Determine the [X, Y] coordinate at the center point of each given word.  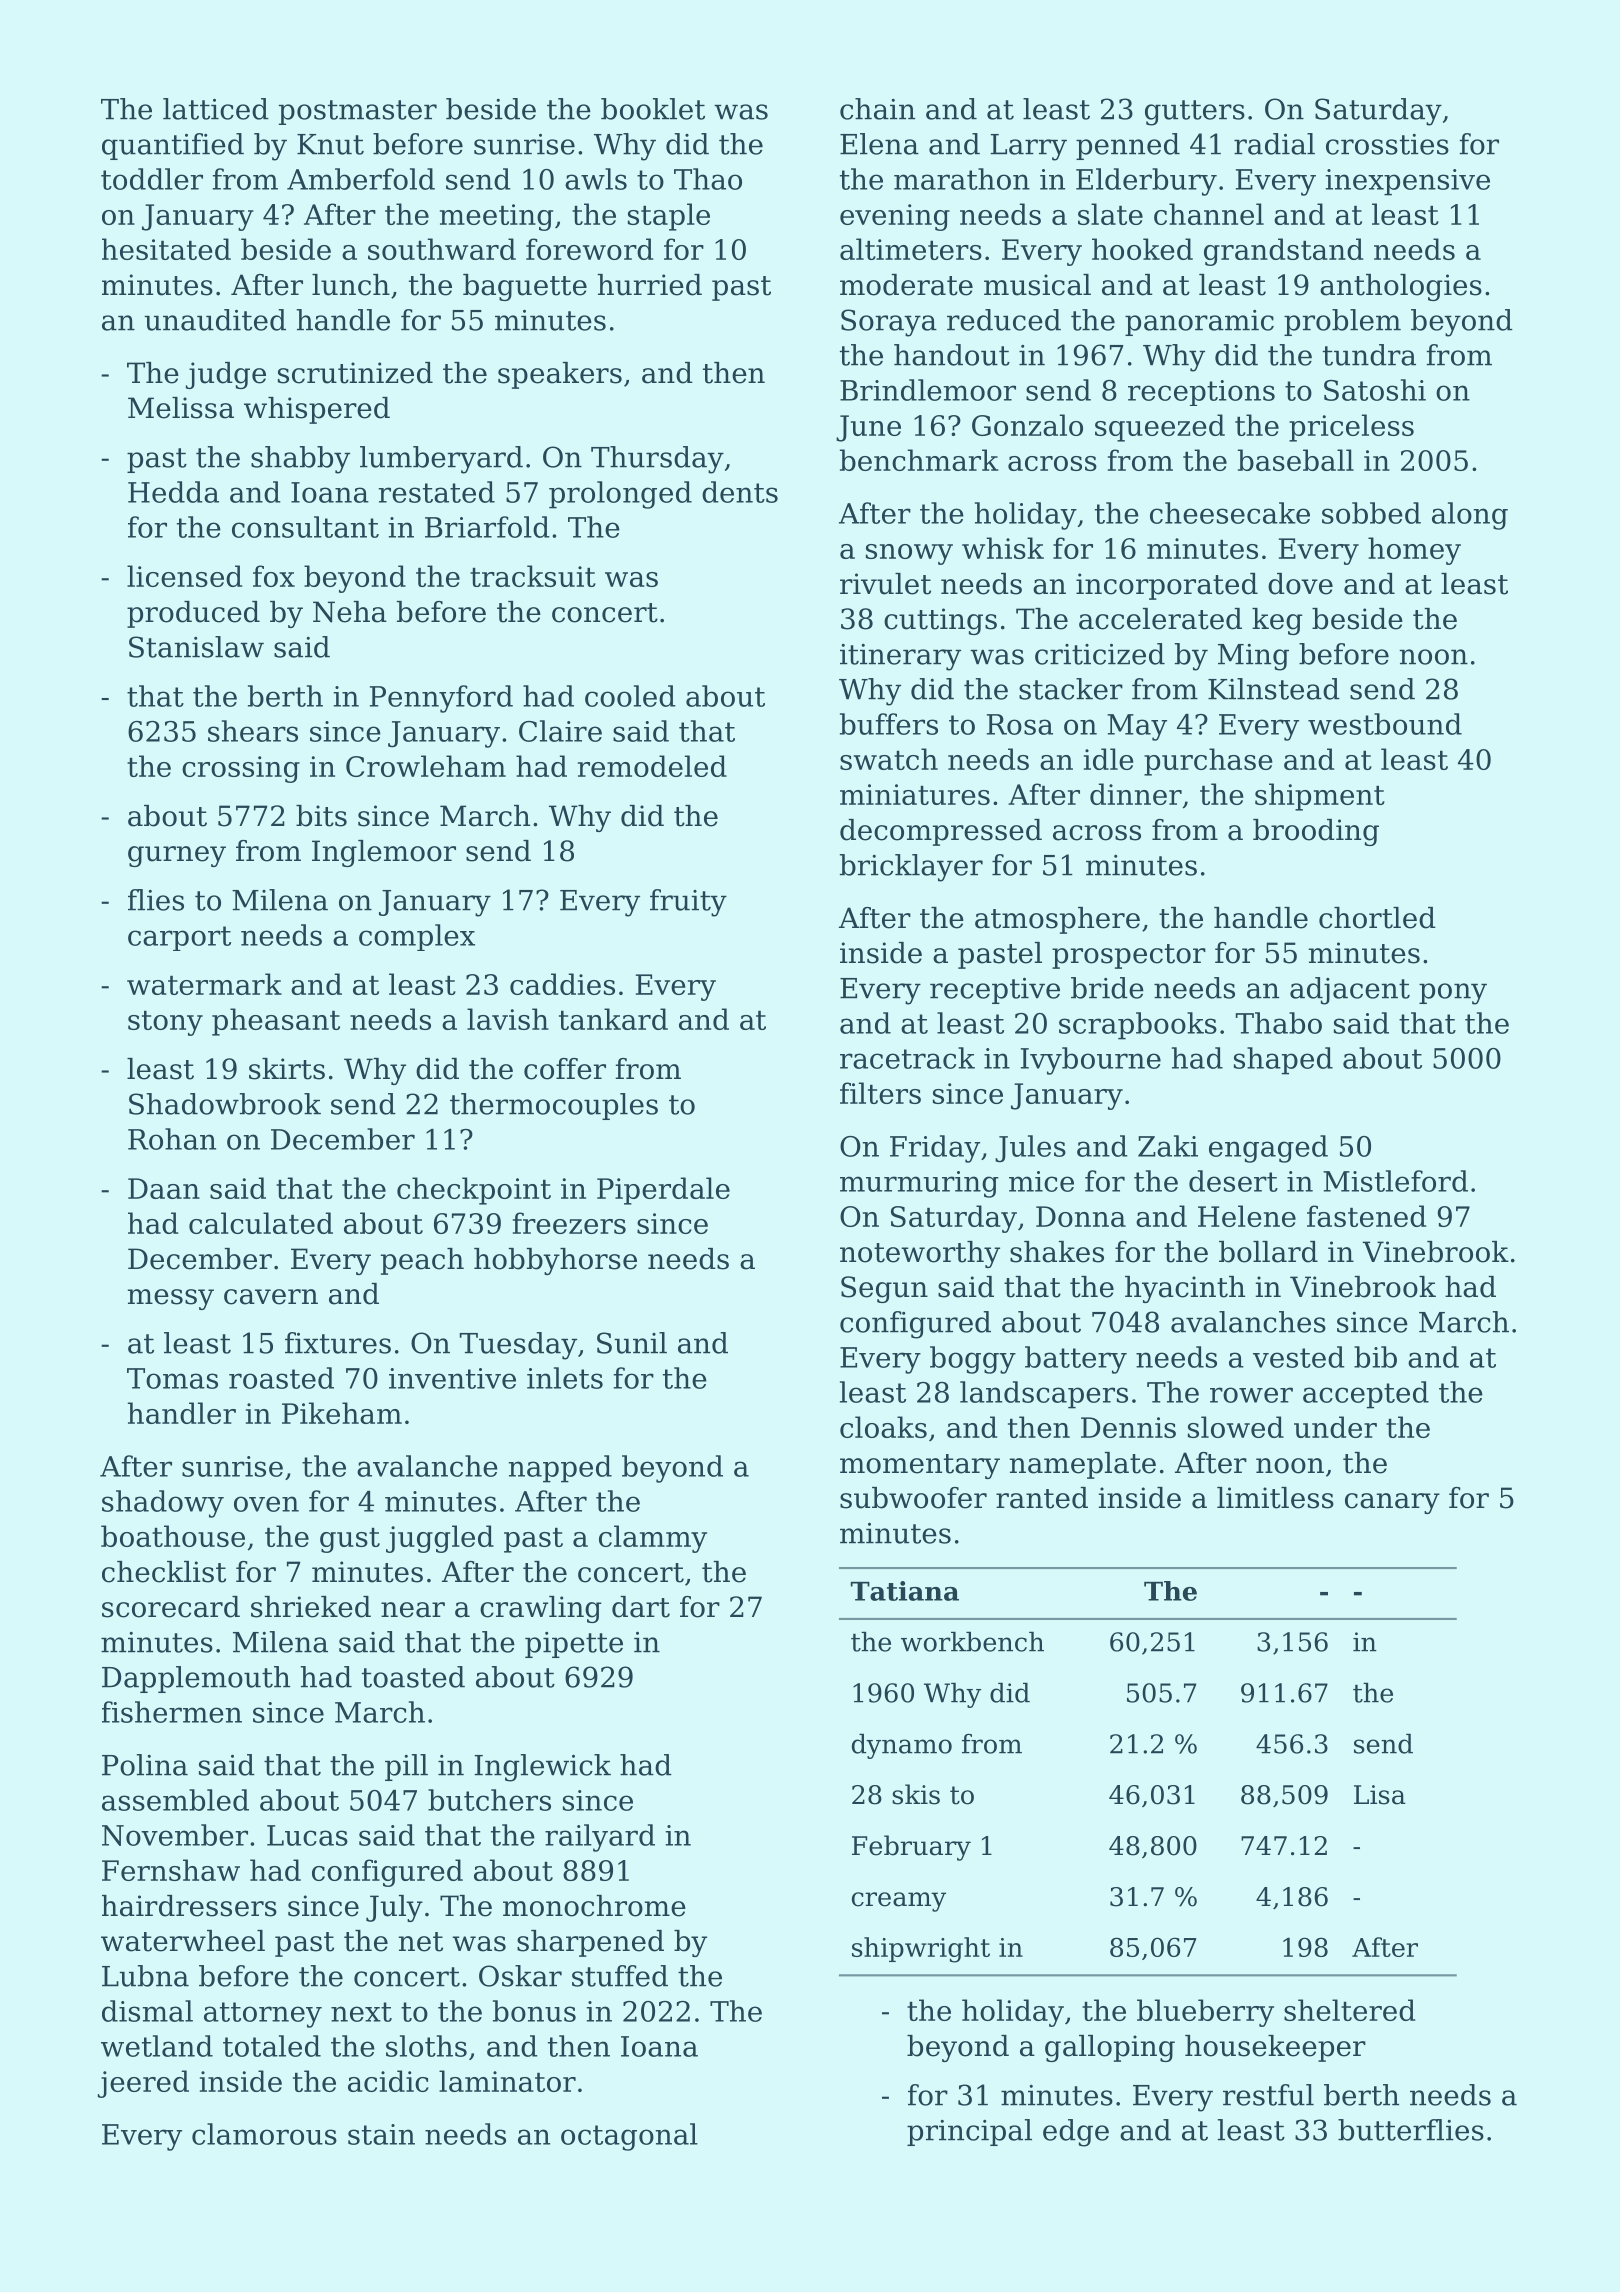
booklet [653, 109]
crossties [1387, 144]
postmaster [358, 112]
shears [253, 731]
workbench [972, 1642]
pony [1453, 994]
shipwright [921, 1950]
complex [417, 937]
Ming [1253, 657]
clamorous [264, 2134]
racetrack [907, 1058]
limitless [1275, 1498]
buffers [889, 724]
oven [266, 1504]
